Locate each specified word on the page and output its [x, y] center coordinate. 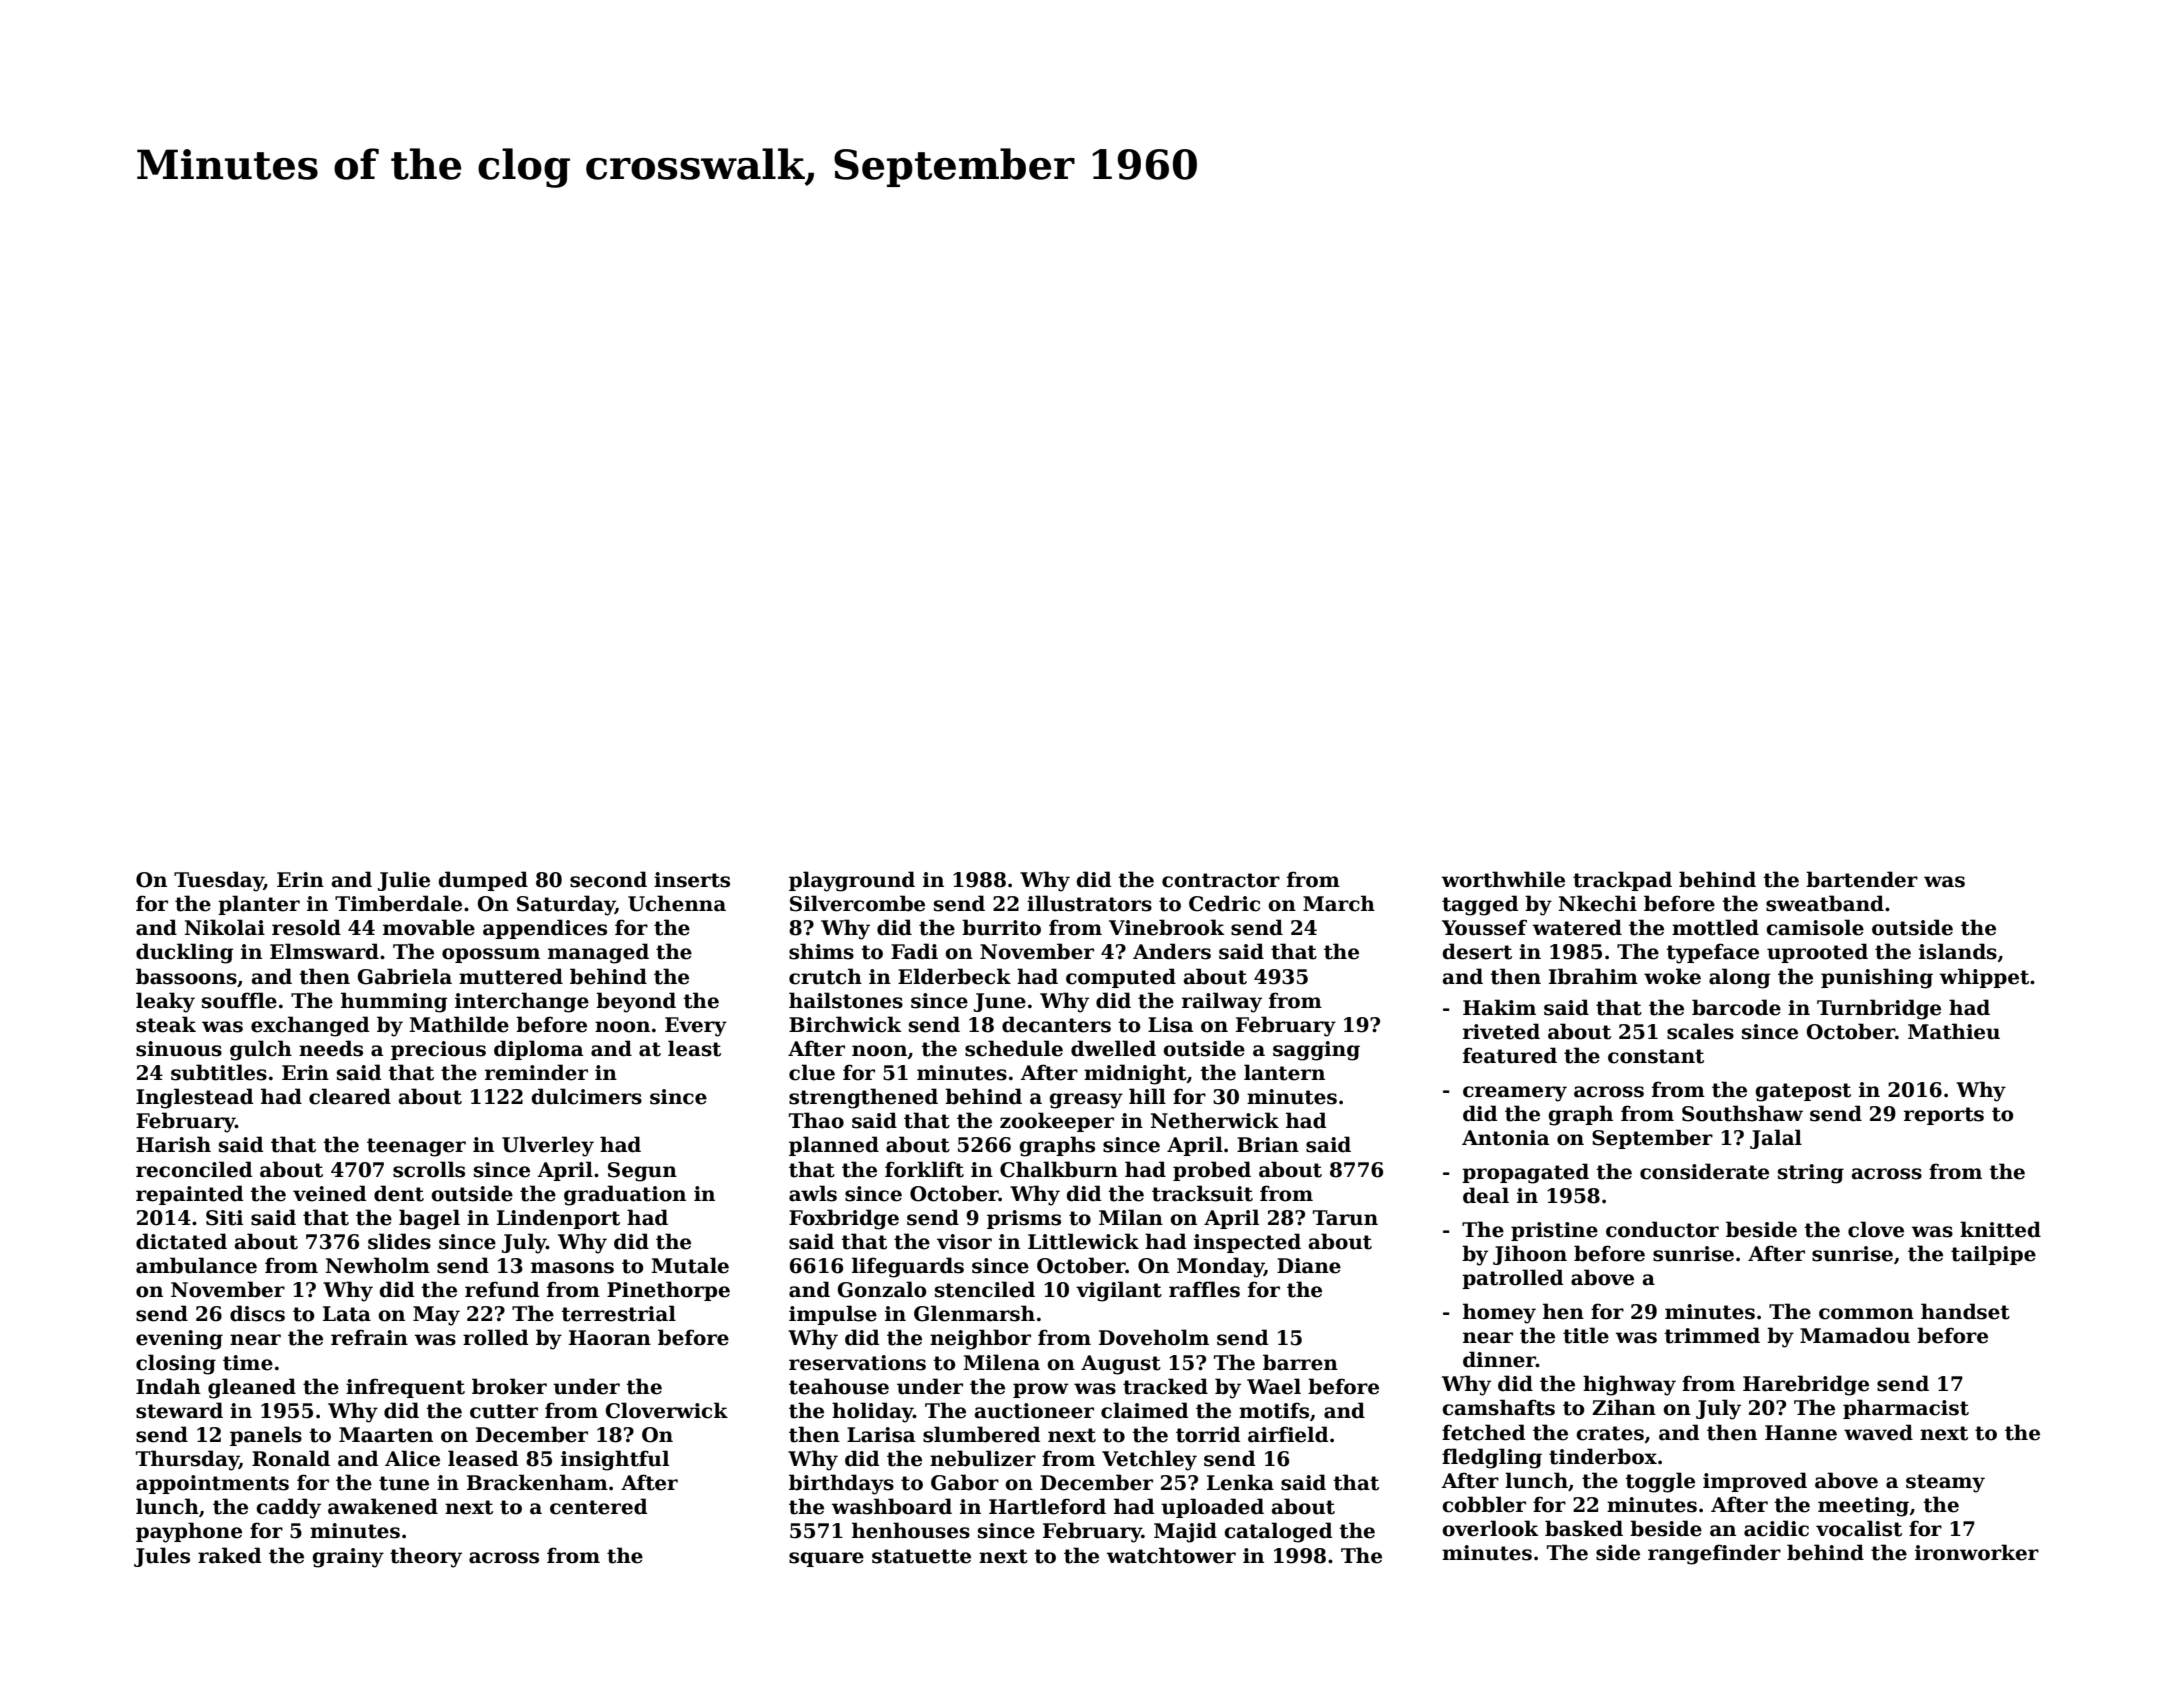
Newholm [378, 1265]
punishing [1877, 978]
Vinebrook [1167, 927]
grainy [348, 1558]
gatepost [1803, 1092]
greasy [1086, 1101]
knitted [2000, 1229]
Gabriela [405, 976]
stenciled [985, 1289]
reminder [536, 1072]
